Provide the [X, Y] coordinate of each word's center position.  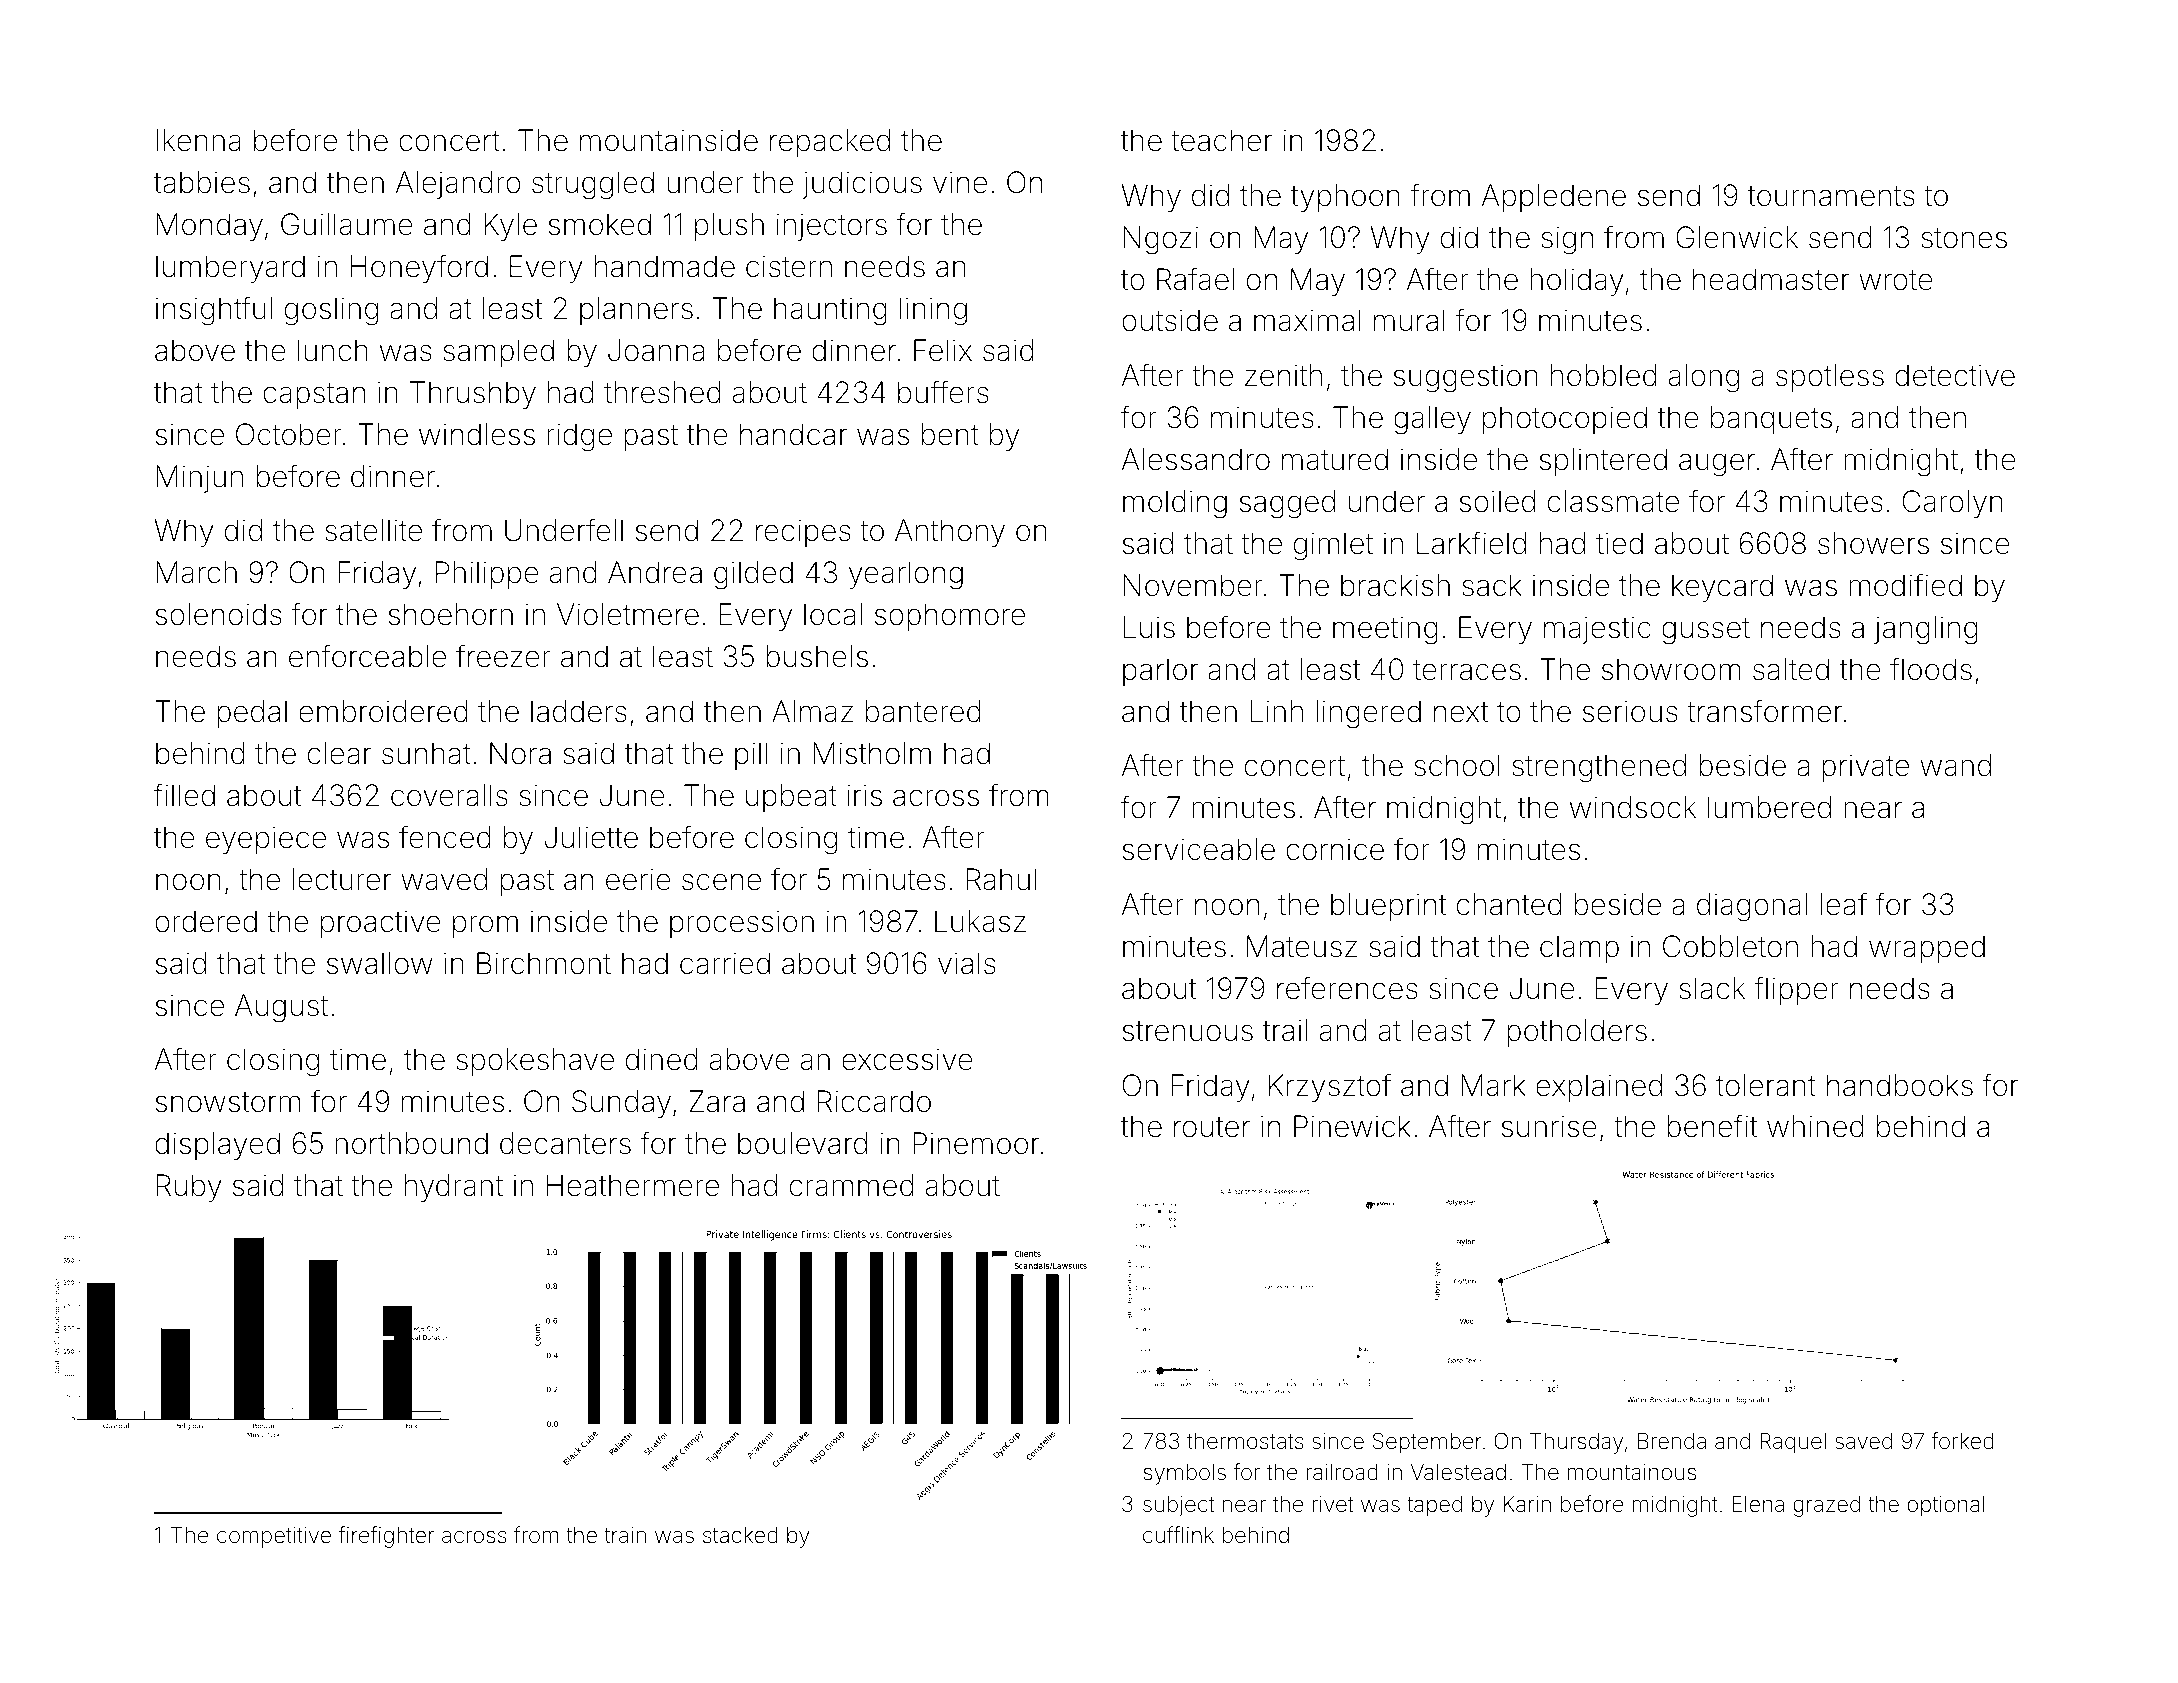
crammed [852, 1185]
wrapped [1927, 949]
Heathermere [633, 1185]
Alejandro [458, 185]
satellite [373, 530]
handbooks [1900, 1085]
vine [960, 182]
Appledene [1554, 198]
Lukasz [980, 921]
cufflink [1178, 1534]
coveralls [449, 795]
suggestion [1465, 378]
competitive [274, 1537]
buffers [943, 392]
